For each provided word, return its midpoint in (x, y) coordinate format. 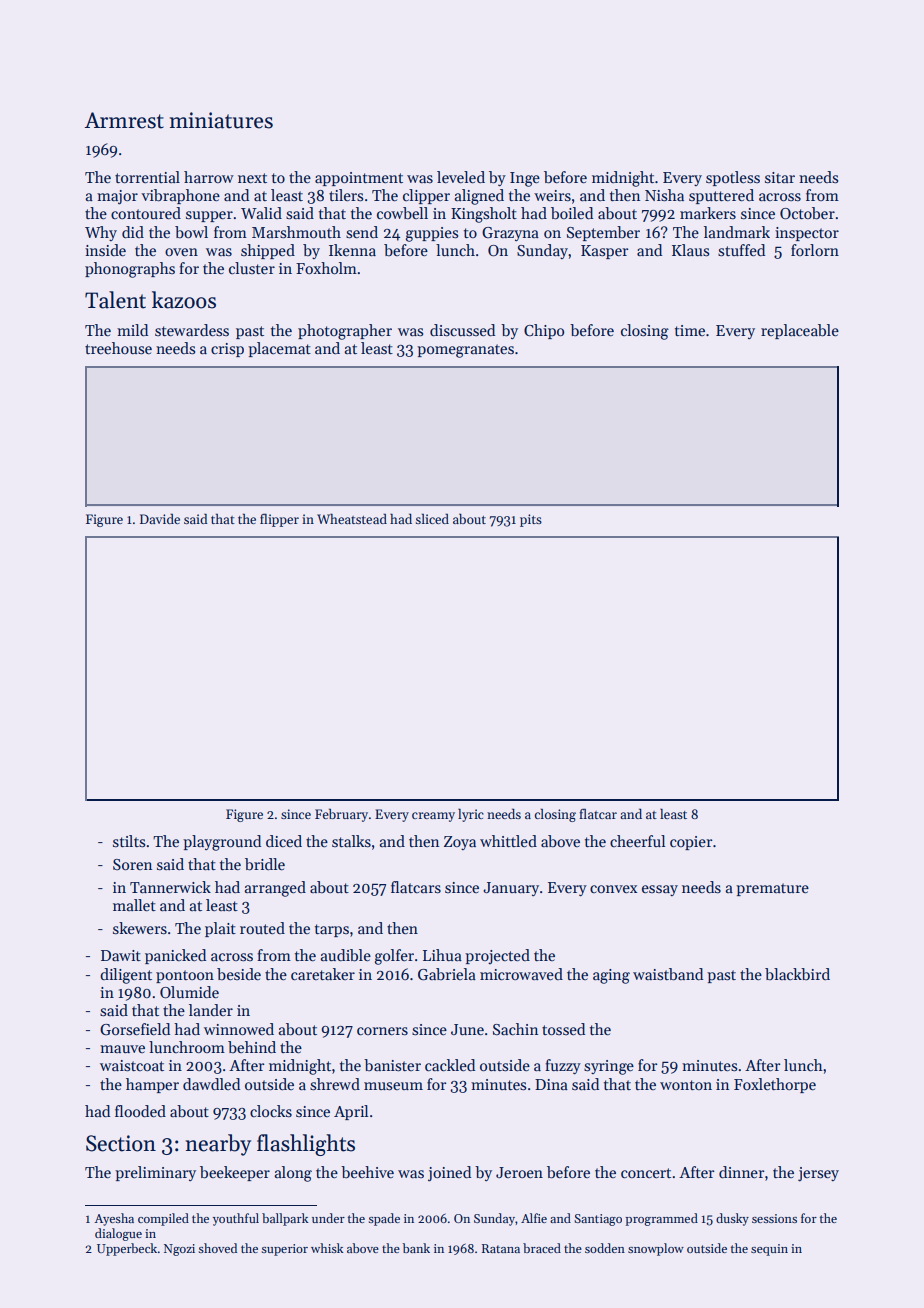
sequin (769, 1250)
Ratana (501, 1248)
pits (531, 520)
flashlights (306, 1145)
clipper (426, 196)
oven (181, 252)
